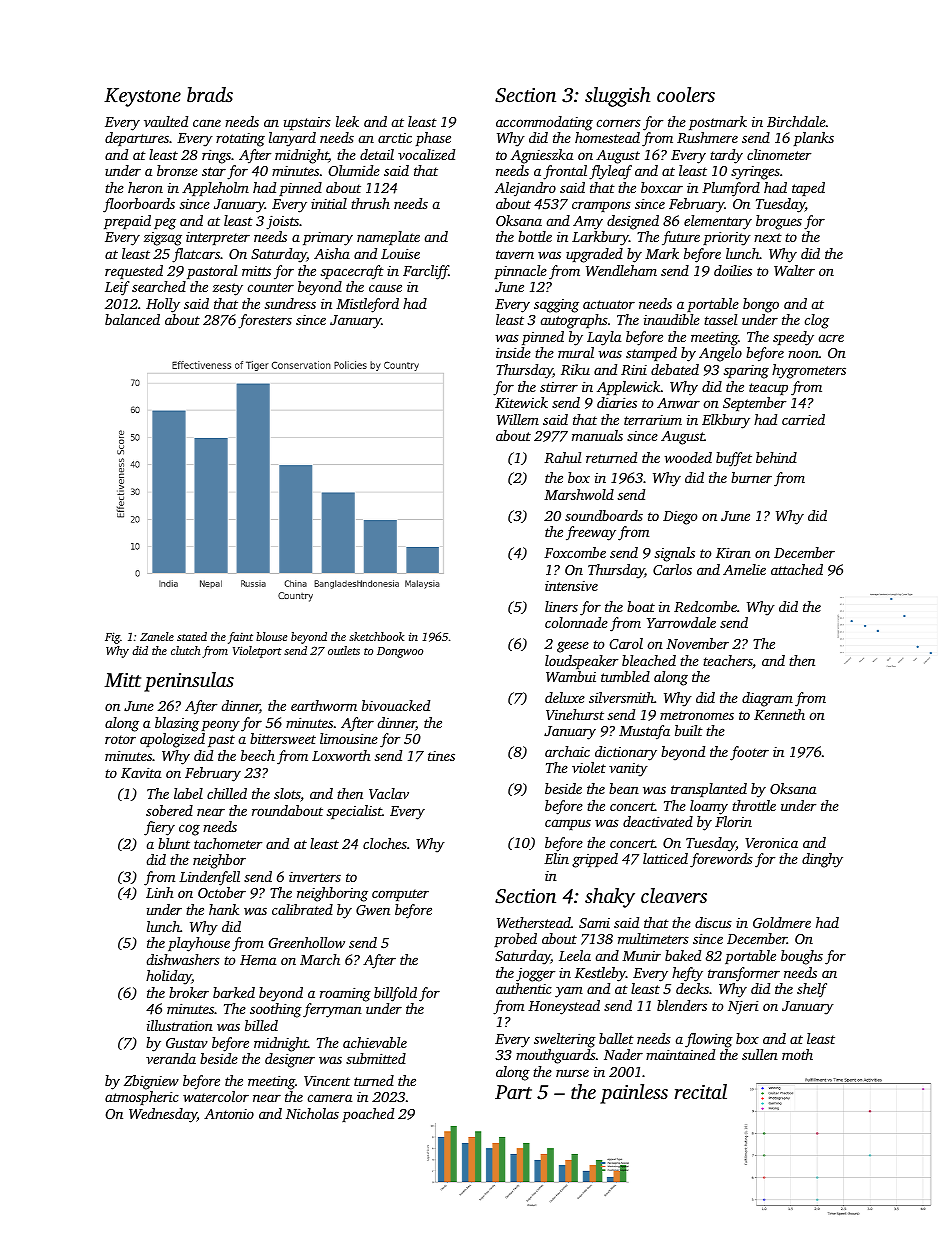  I want to click on boxcar, so click(662, 187).
